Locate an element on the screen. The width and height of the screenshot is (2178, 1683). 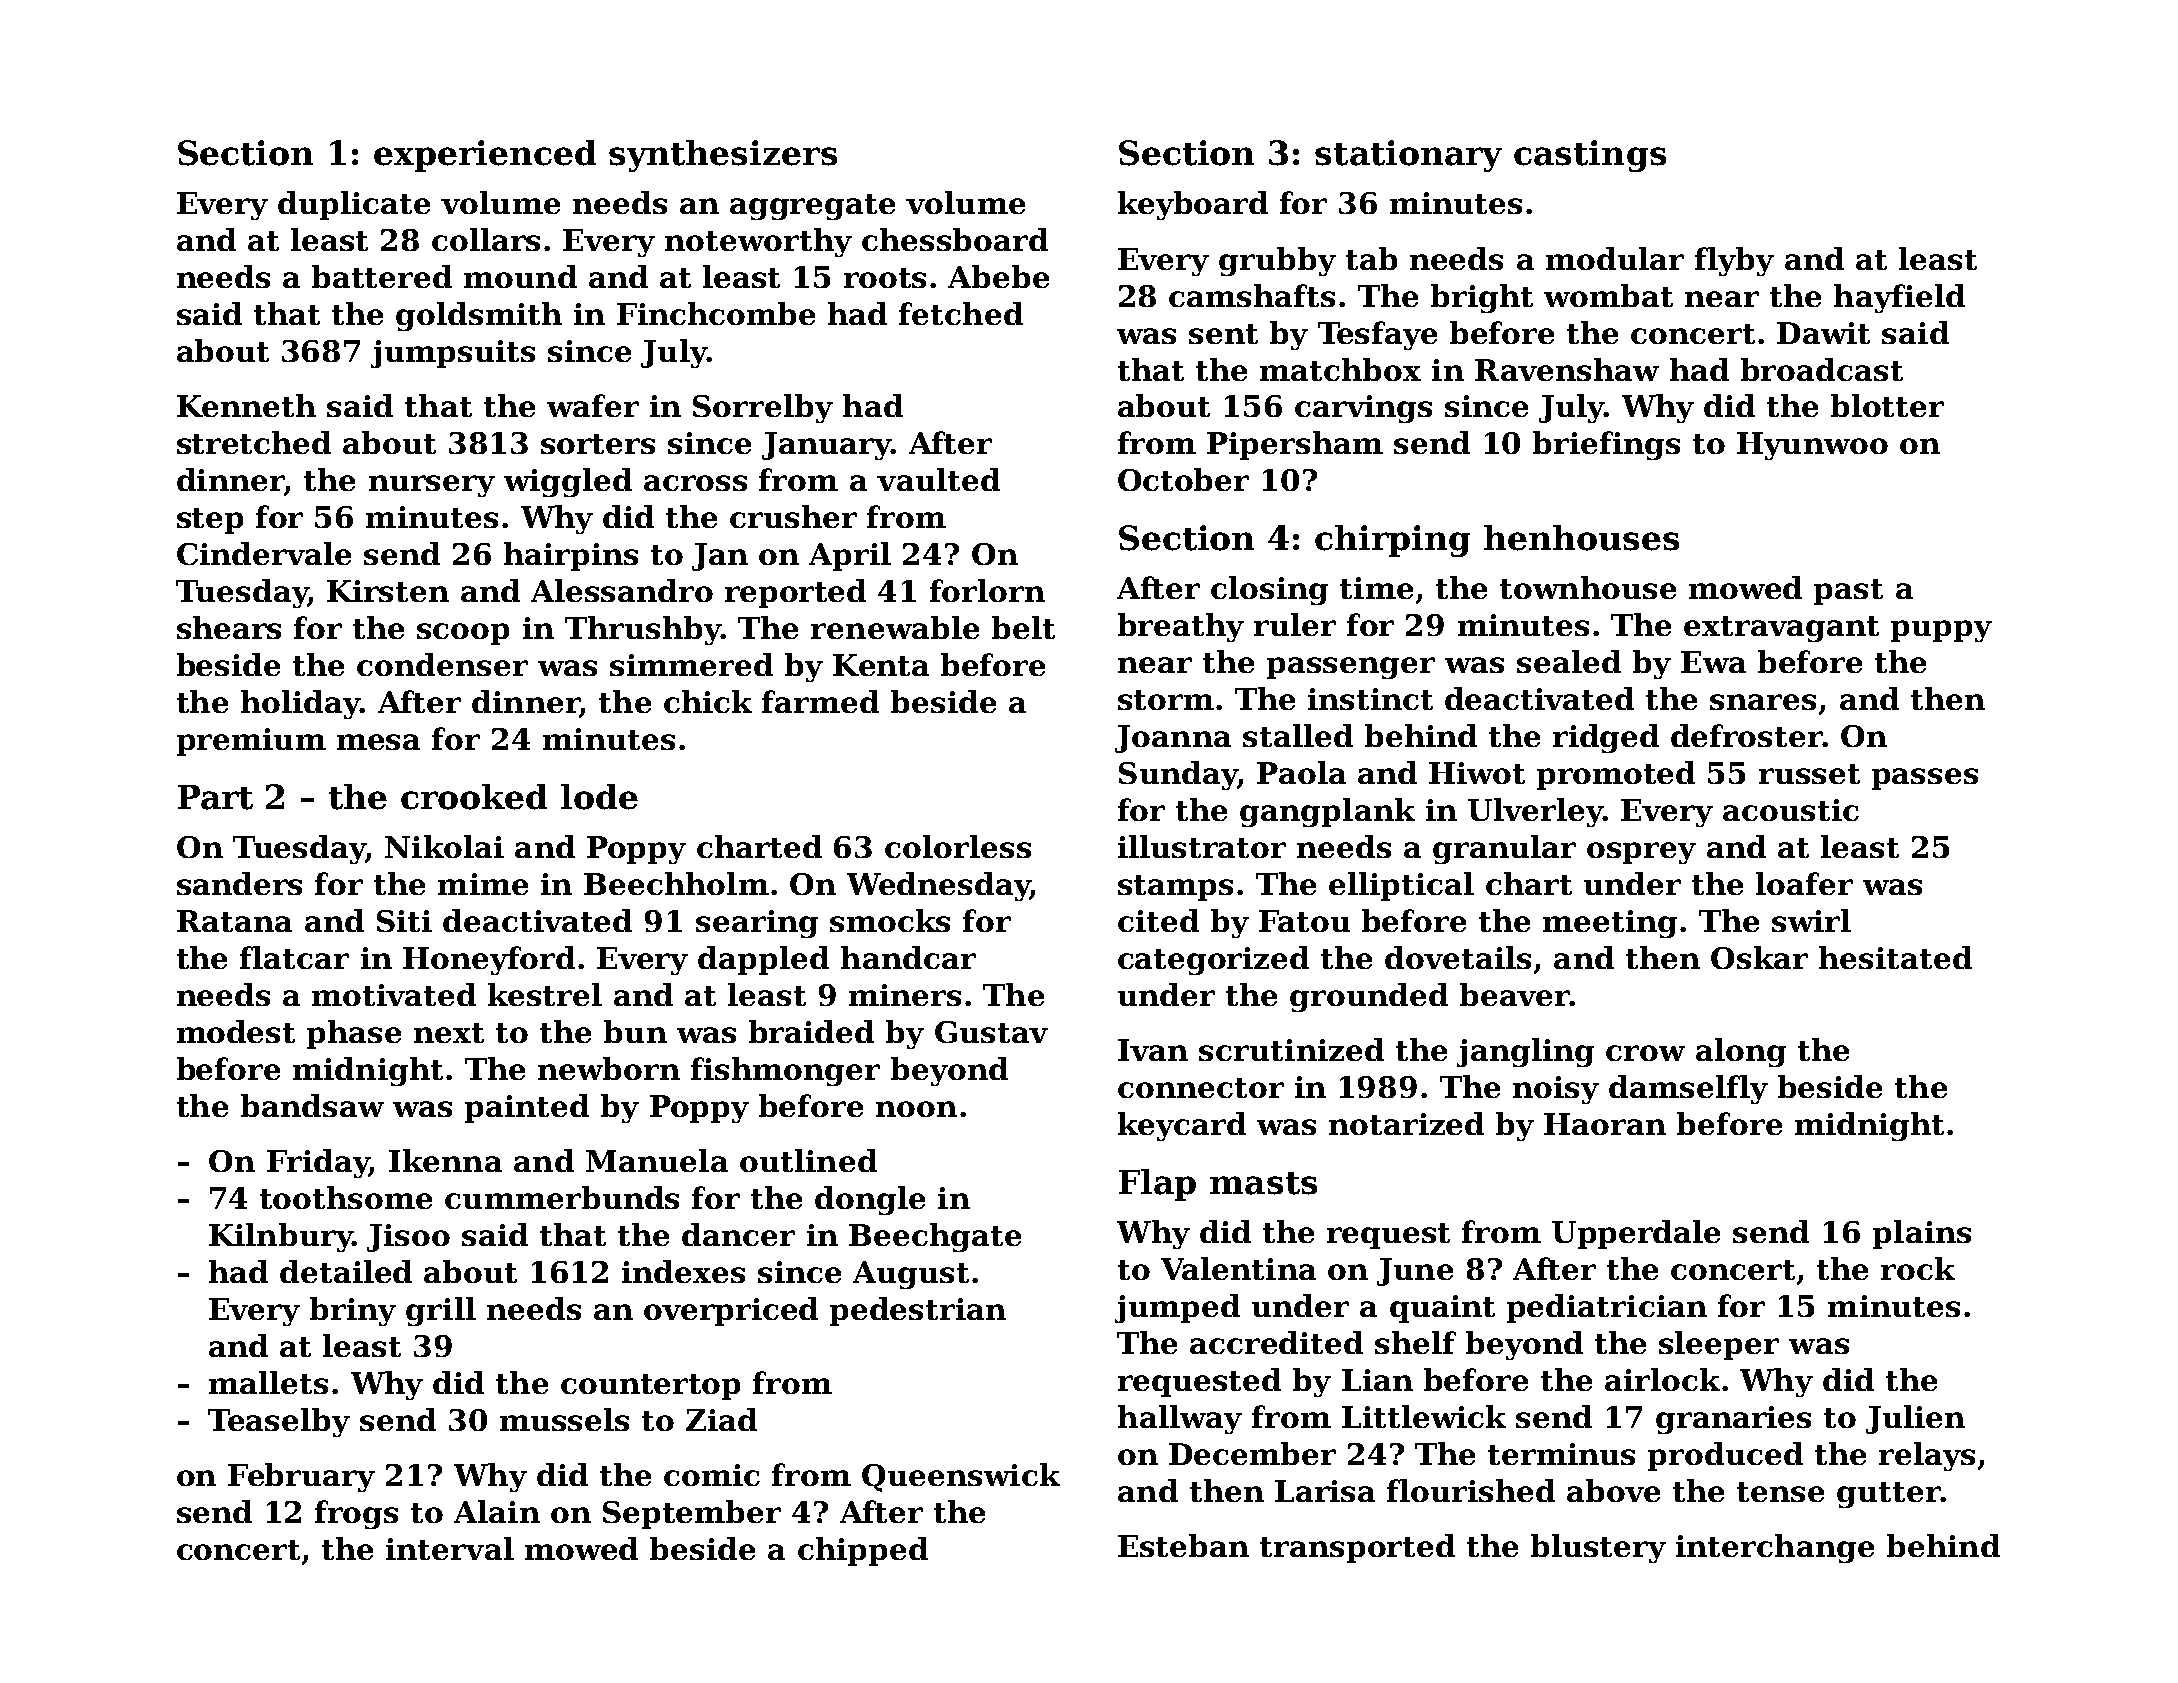
blustery is located at coordinates (1598, 1548).
